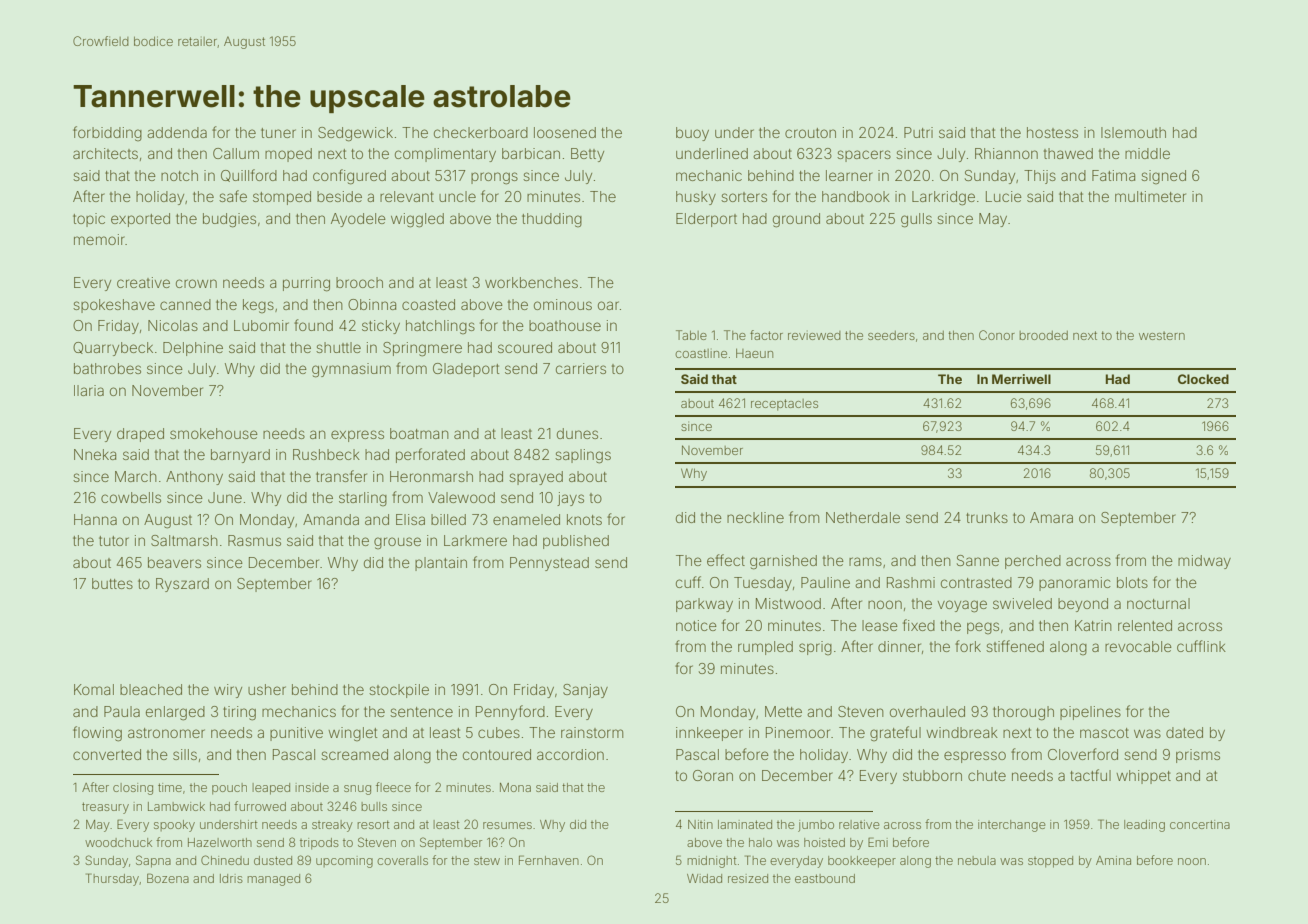  What do you see at coordinates (494, 178) in the page?
I see `prongs` at bounding box center [494, 178].
